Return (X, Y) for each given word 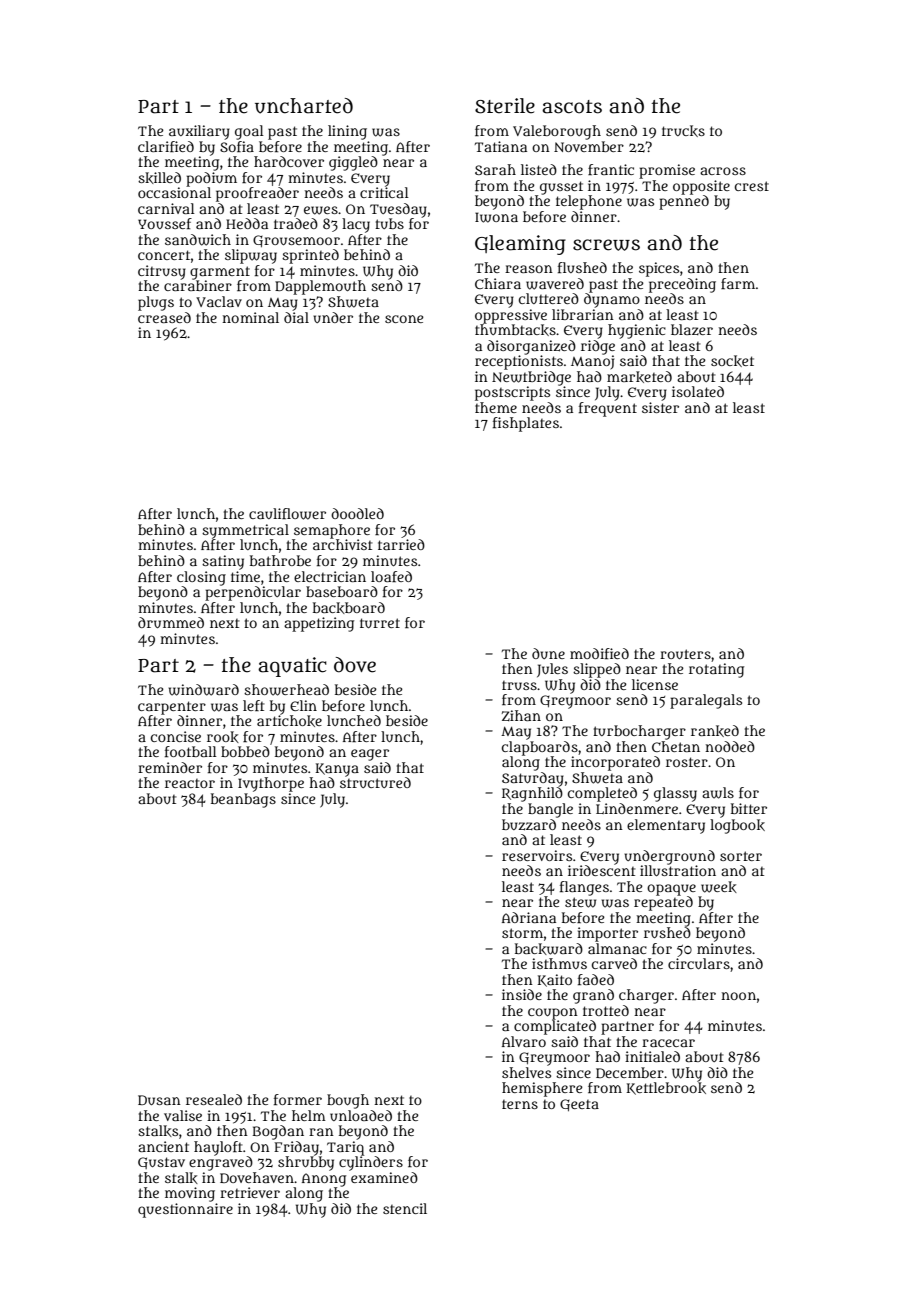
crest (752, 186)
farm (738, 283)
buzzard (529, 825)
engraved (221, 1163)
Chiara (498, 283)
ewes (321, 210)
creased (164, 317)
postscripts (512, 393)
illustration (678, 870)
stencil (405, 1208)
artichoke (289, 721)
